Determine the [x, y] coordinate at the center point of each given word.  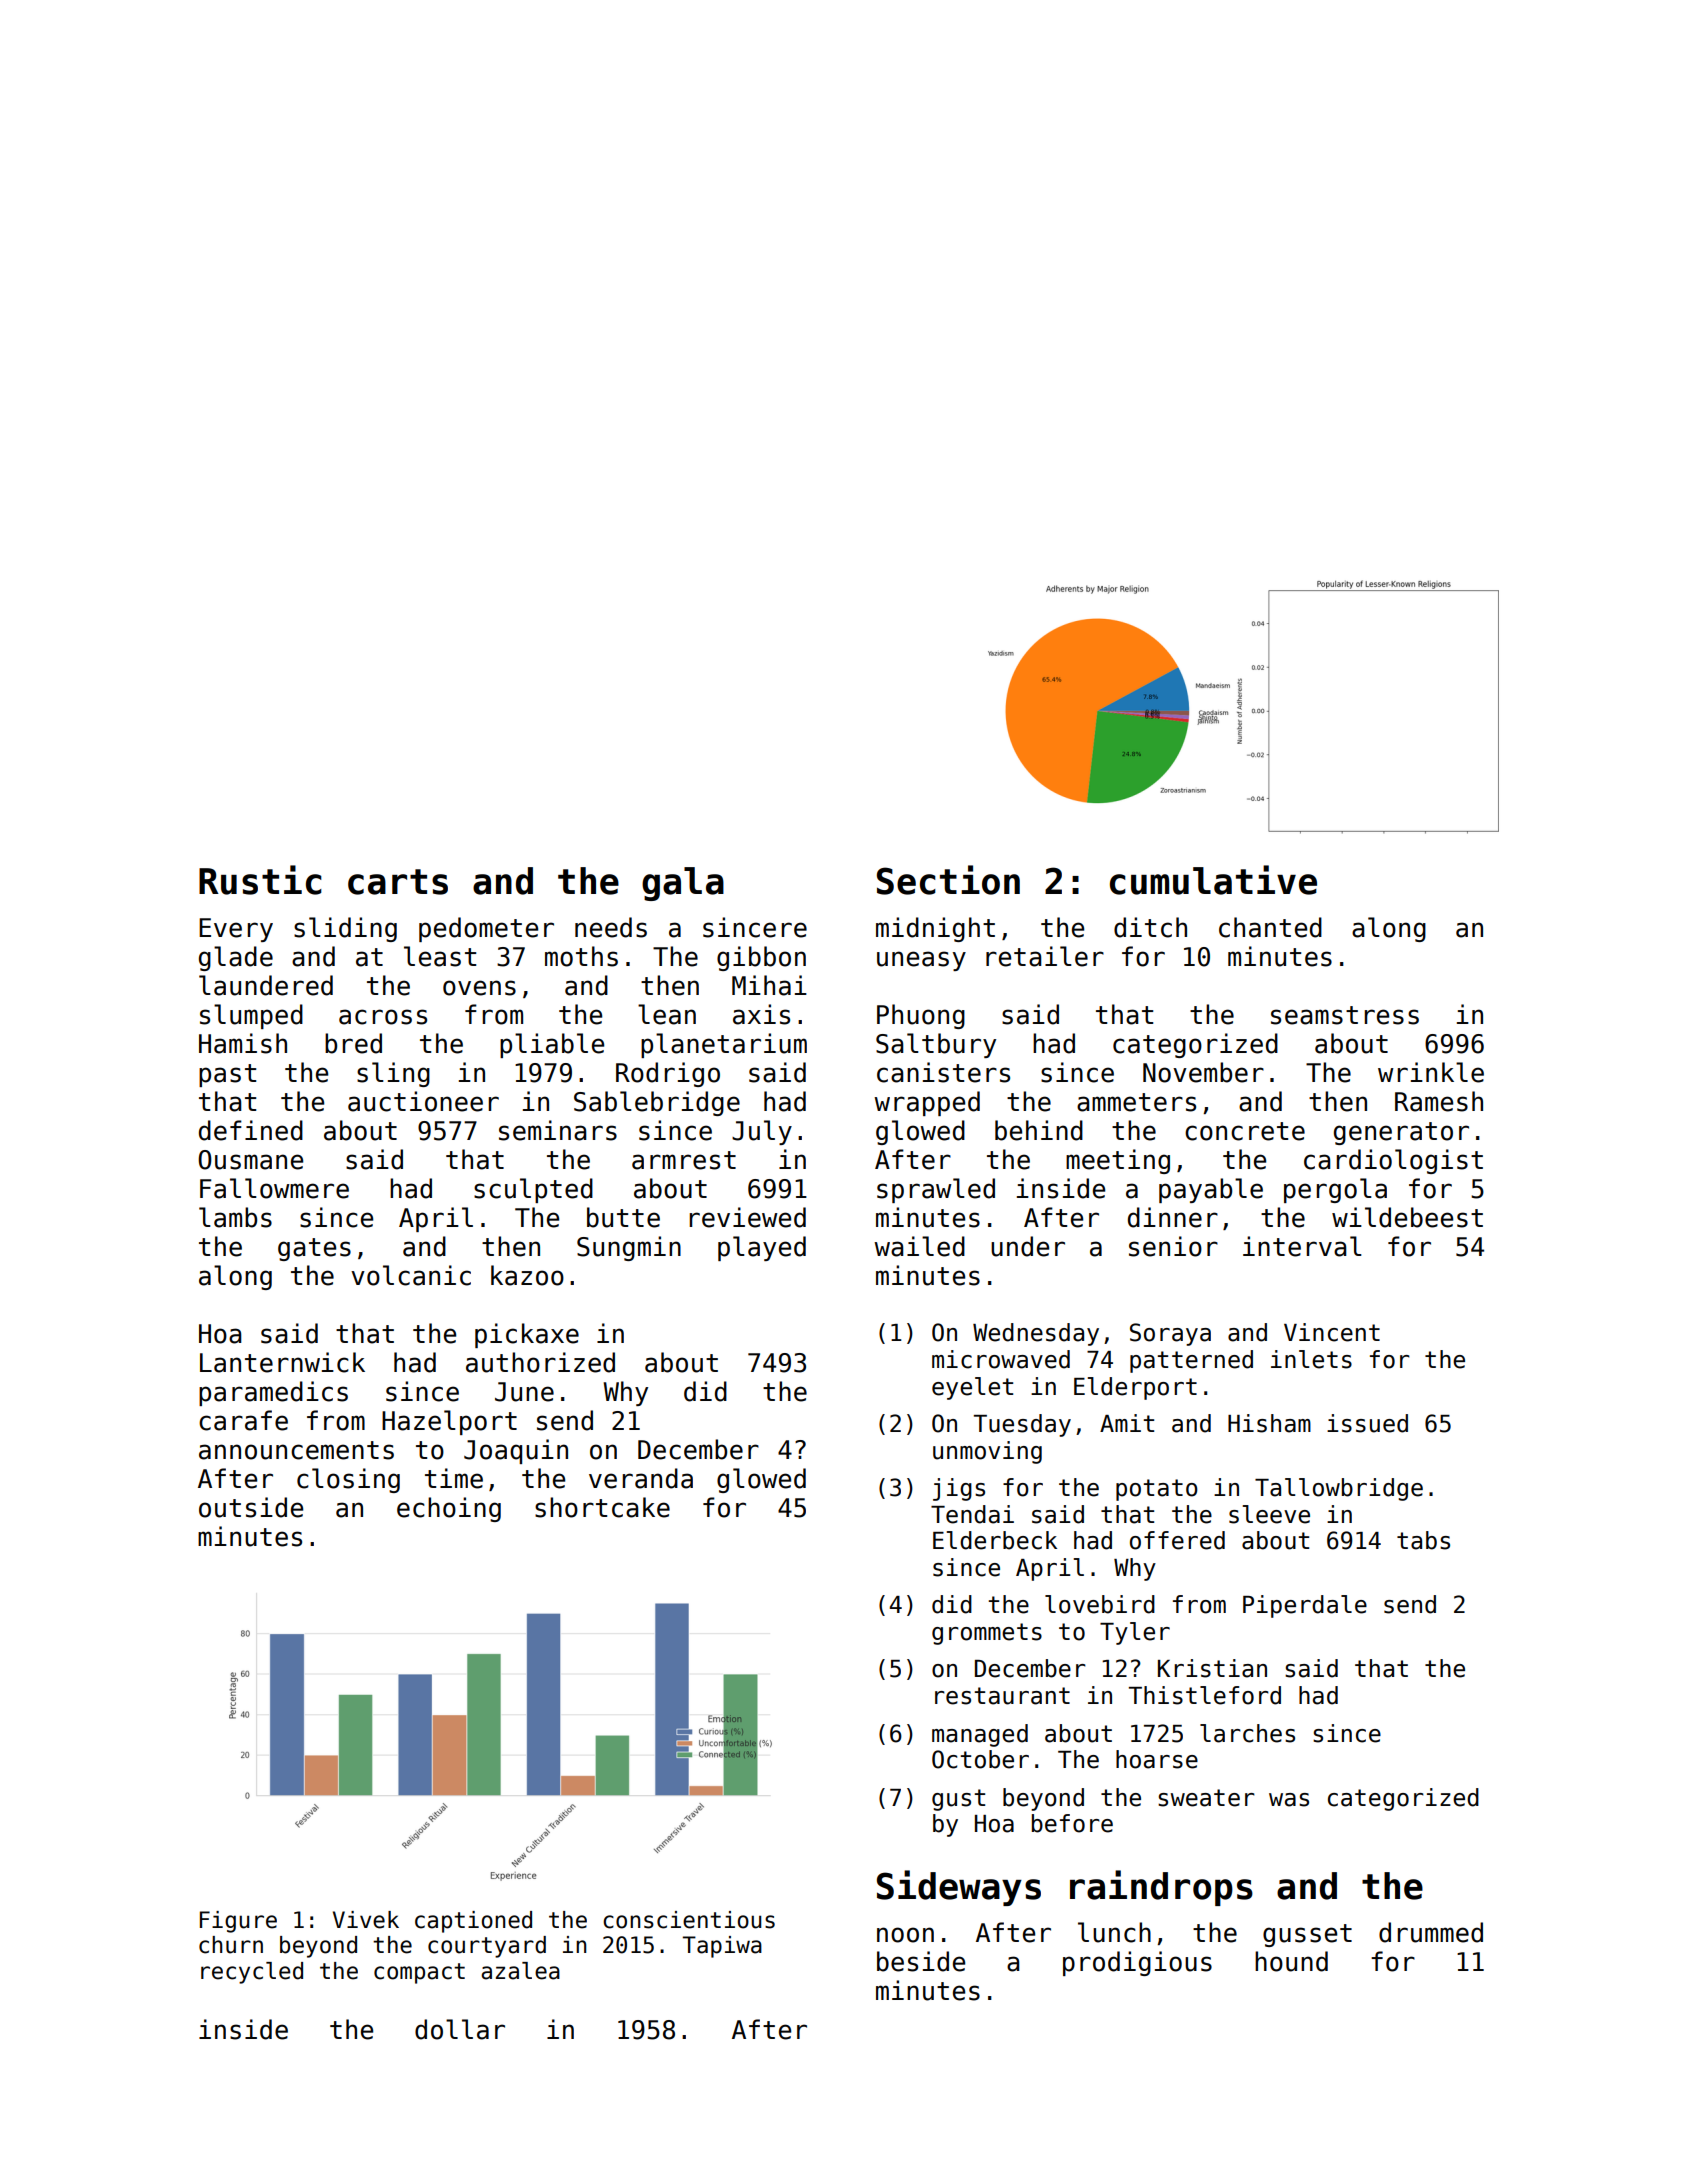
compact [419, 1973]
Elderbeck [995, 1540]
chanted [1270, 927]
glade [236, 958]
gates [314, 1249]
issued [1367, 1423]
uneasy [921, 961]
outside [251, 1507]
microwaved [1001, 1359]
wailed [919, 1246]
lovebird [1100, 1604]
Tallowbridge [1339, 1489]
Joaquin [516, 1451]
